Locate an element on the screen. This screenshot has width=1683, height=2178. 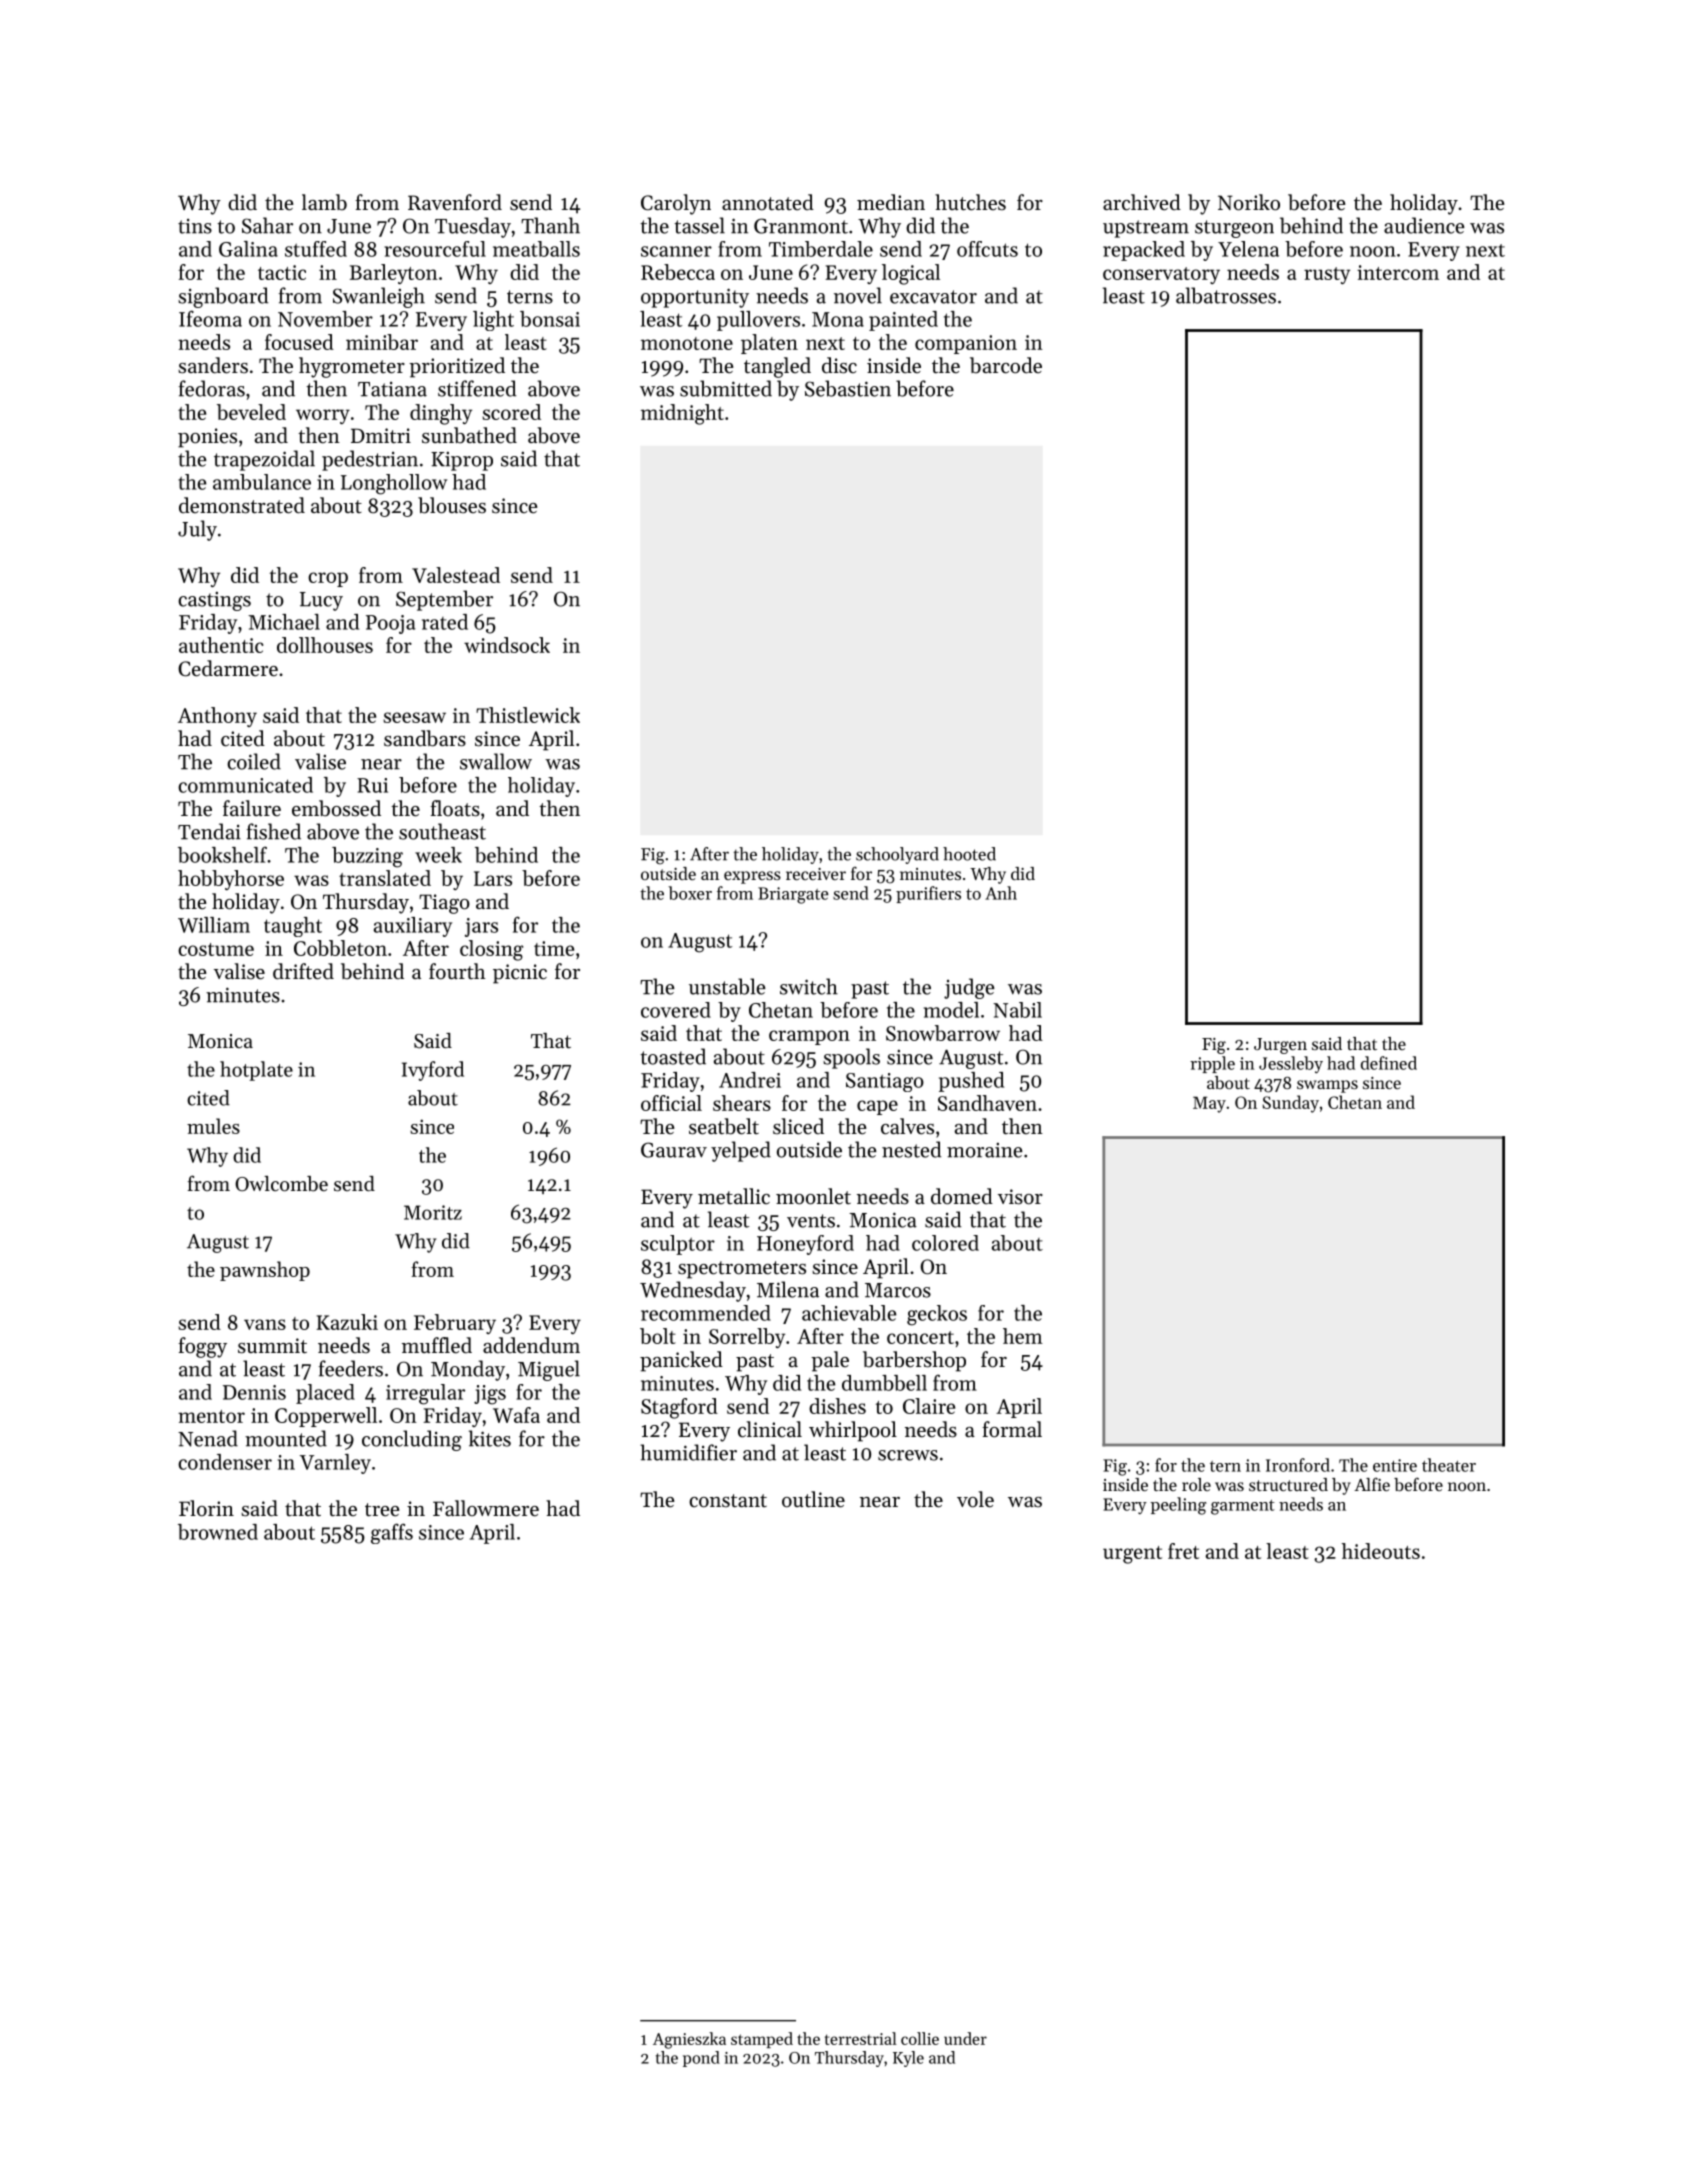
fret is located at coordinates (1183, 1551).
